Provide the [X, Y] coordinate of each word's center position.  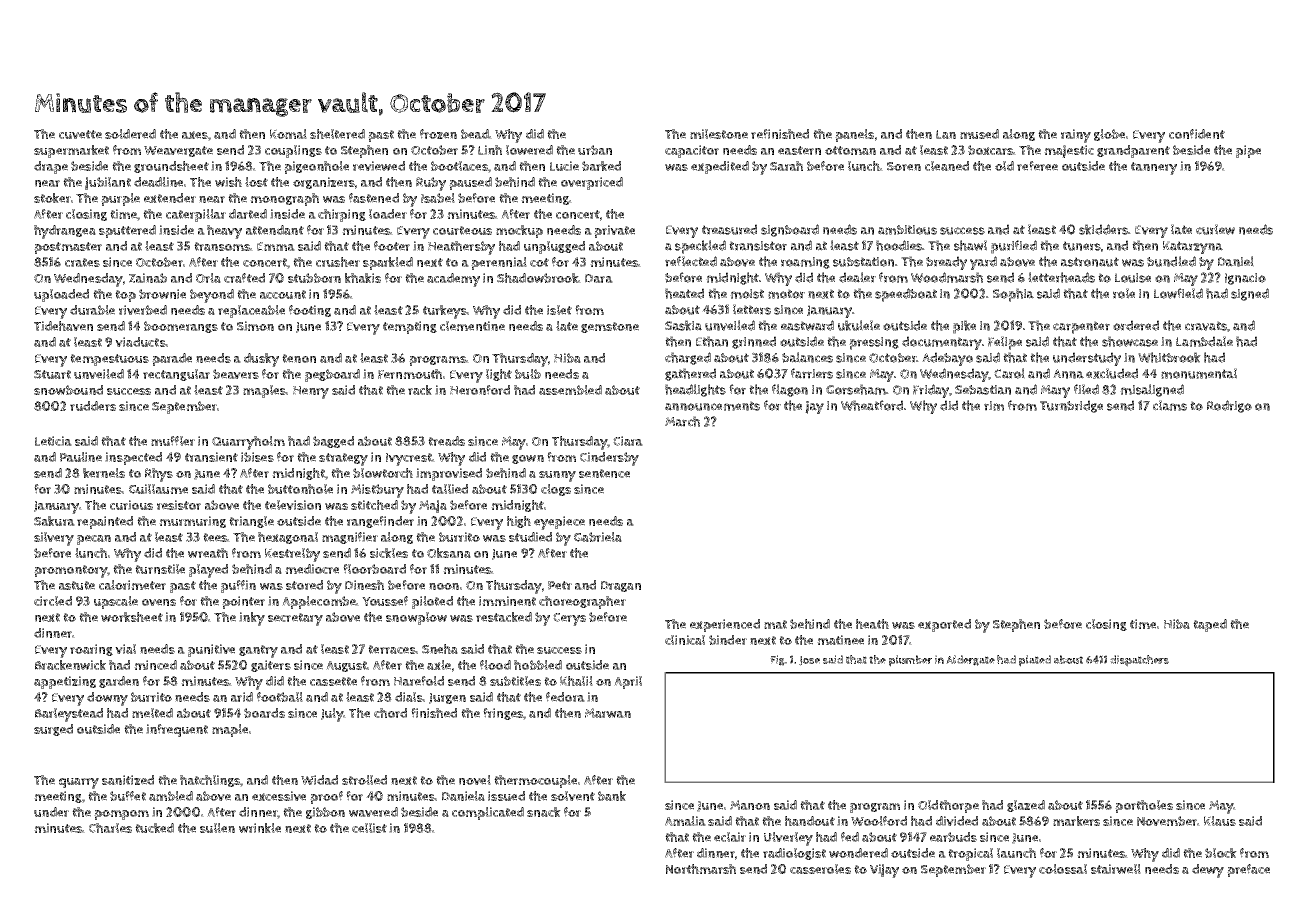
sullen [217, 828]
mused [979, 134]
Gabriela [598, 537]
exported [944, 625]
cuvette [80, 134]
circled [53, 601]
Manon [750, 805]
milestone [719, 134]
